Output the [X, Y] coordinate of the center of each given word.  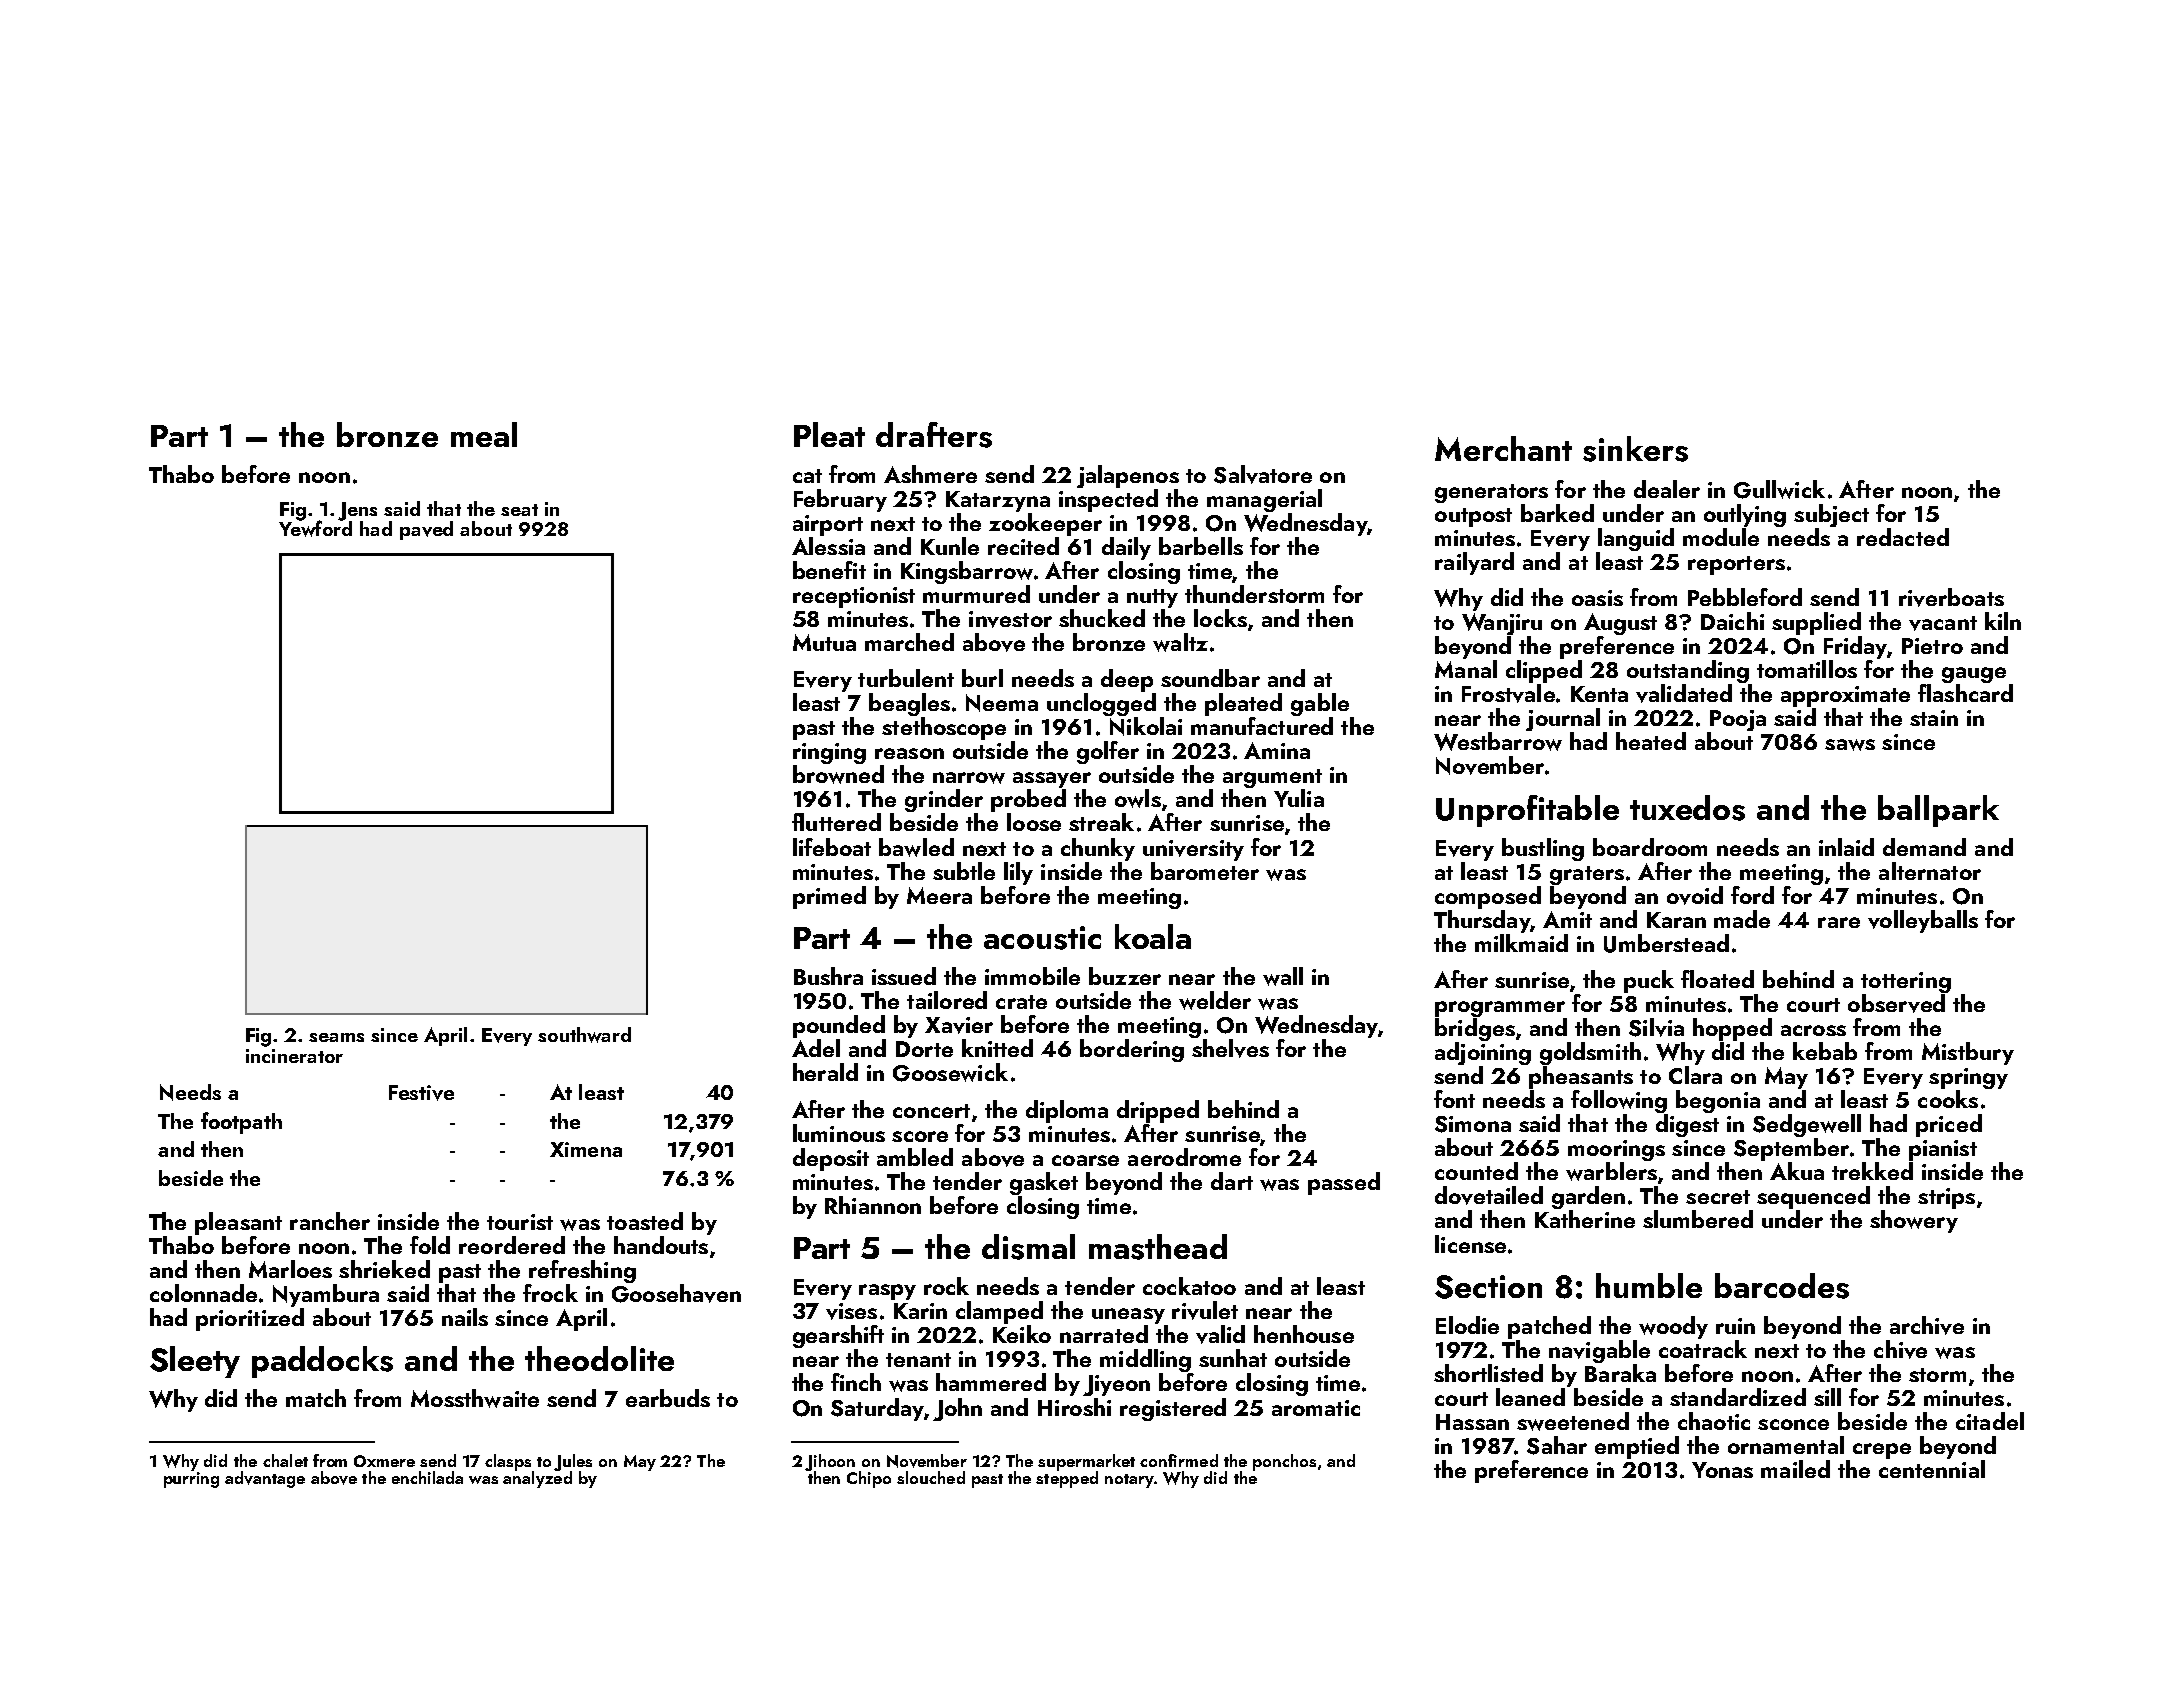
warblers [1611, 1171]
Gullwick [1779, 489]
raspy [887, 1292]
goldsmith [1590, 1053]
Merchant [1503, 448]
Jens [357, 511]
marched [909, 642]
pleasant [238, 1223]
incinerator [294, 1056]
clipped [1544, 671]
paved [426, 530]
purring [191, 1480]
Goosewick [950, 1072]
